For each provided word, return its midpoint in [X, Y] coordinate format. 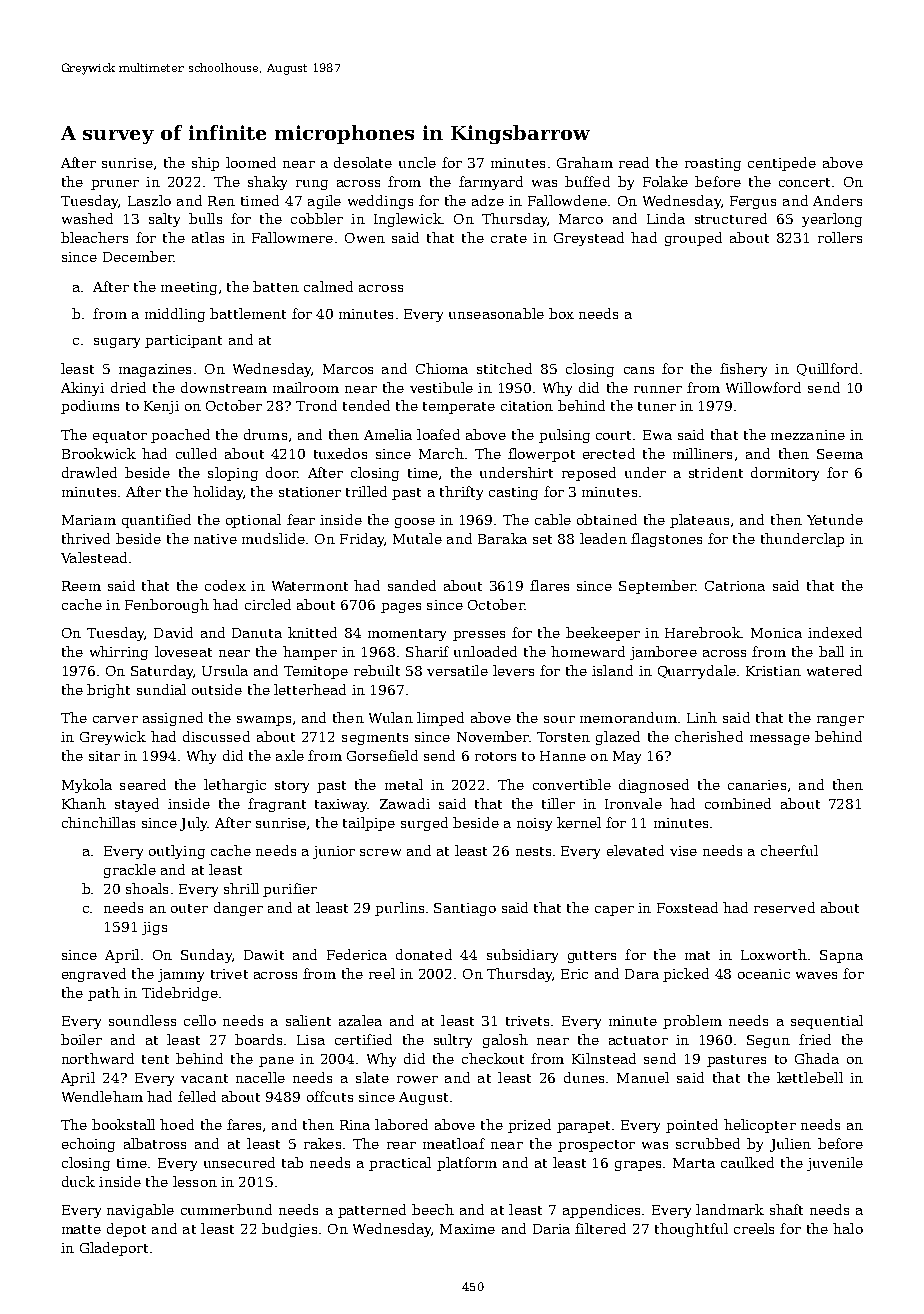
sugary [117, 343]
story [292, 787]
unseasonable [496, 313]
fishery [743, 370]
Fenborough [167, 606]
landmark [730, 1209]
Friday [362, 540]
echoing [88, 1145]
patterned [372, 1211]
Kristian [773, 671]
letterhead [310, 689]
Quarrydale [697, 672]
